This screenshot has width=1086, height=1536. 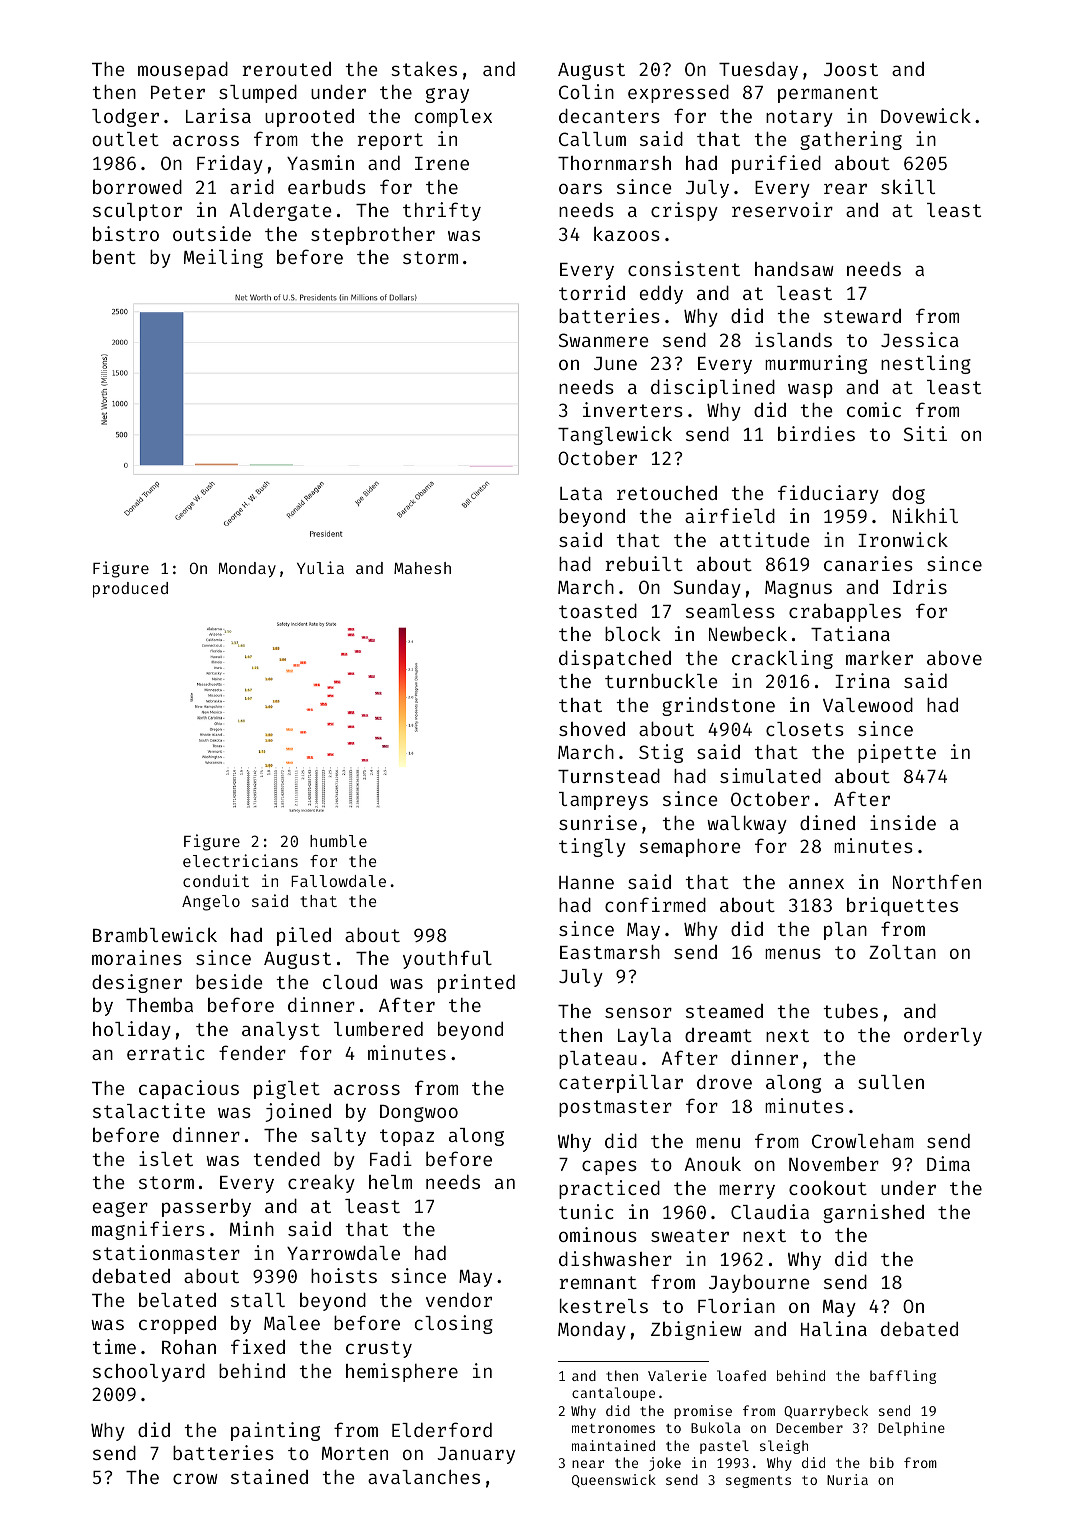 I want to click on Themba, so click(x=159, y=1004).
